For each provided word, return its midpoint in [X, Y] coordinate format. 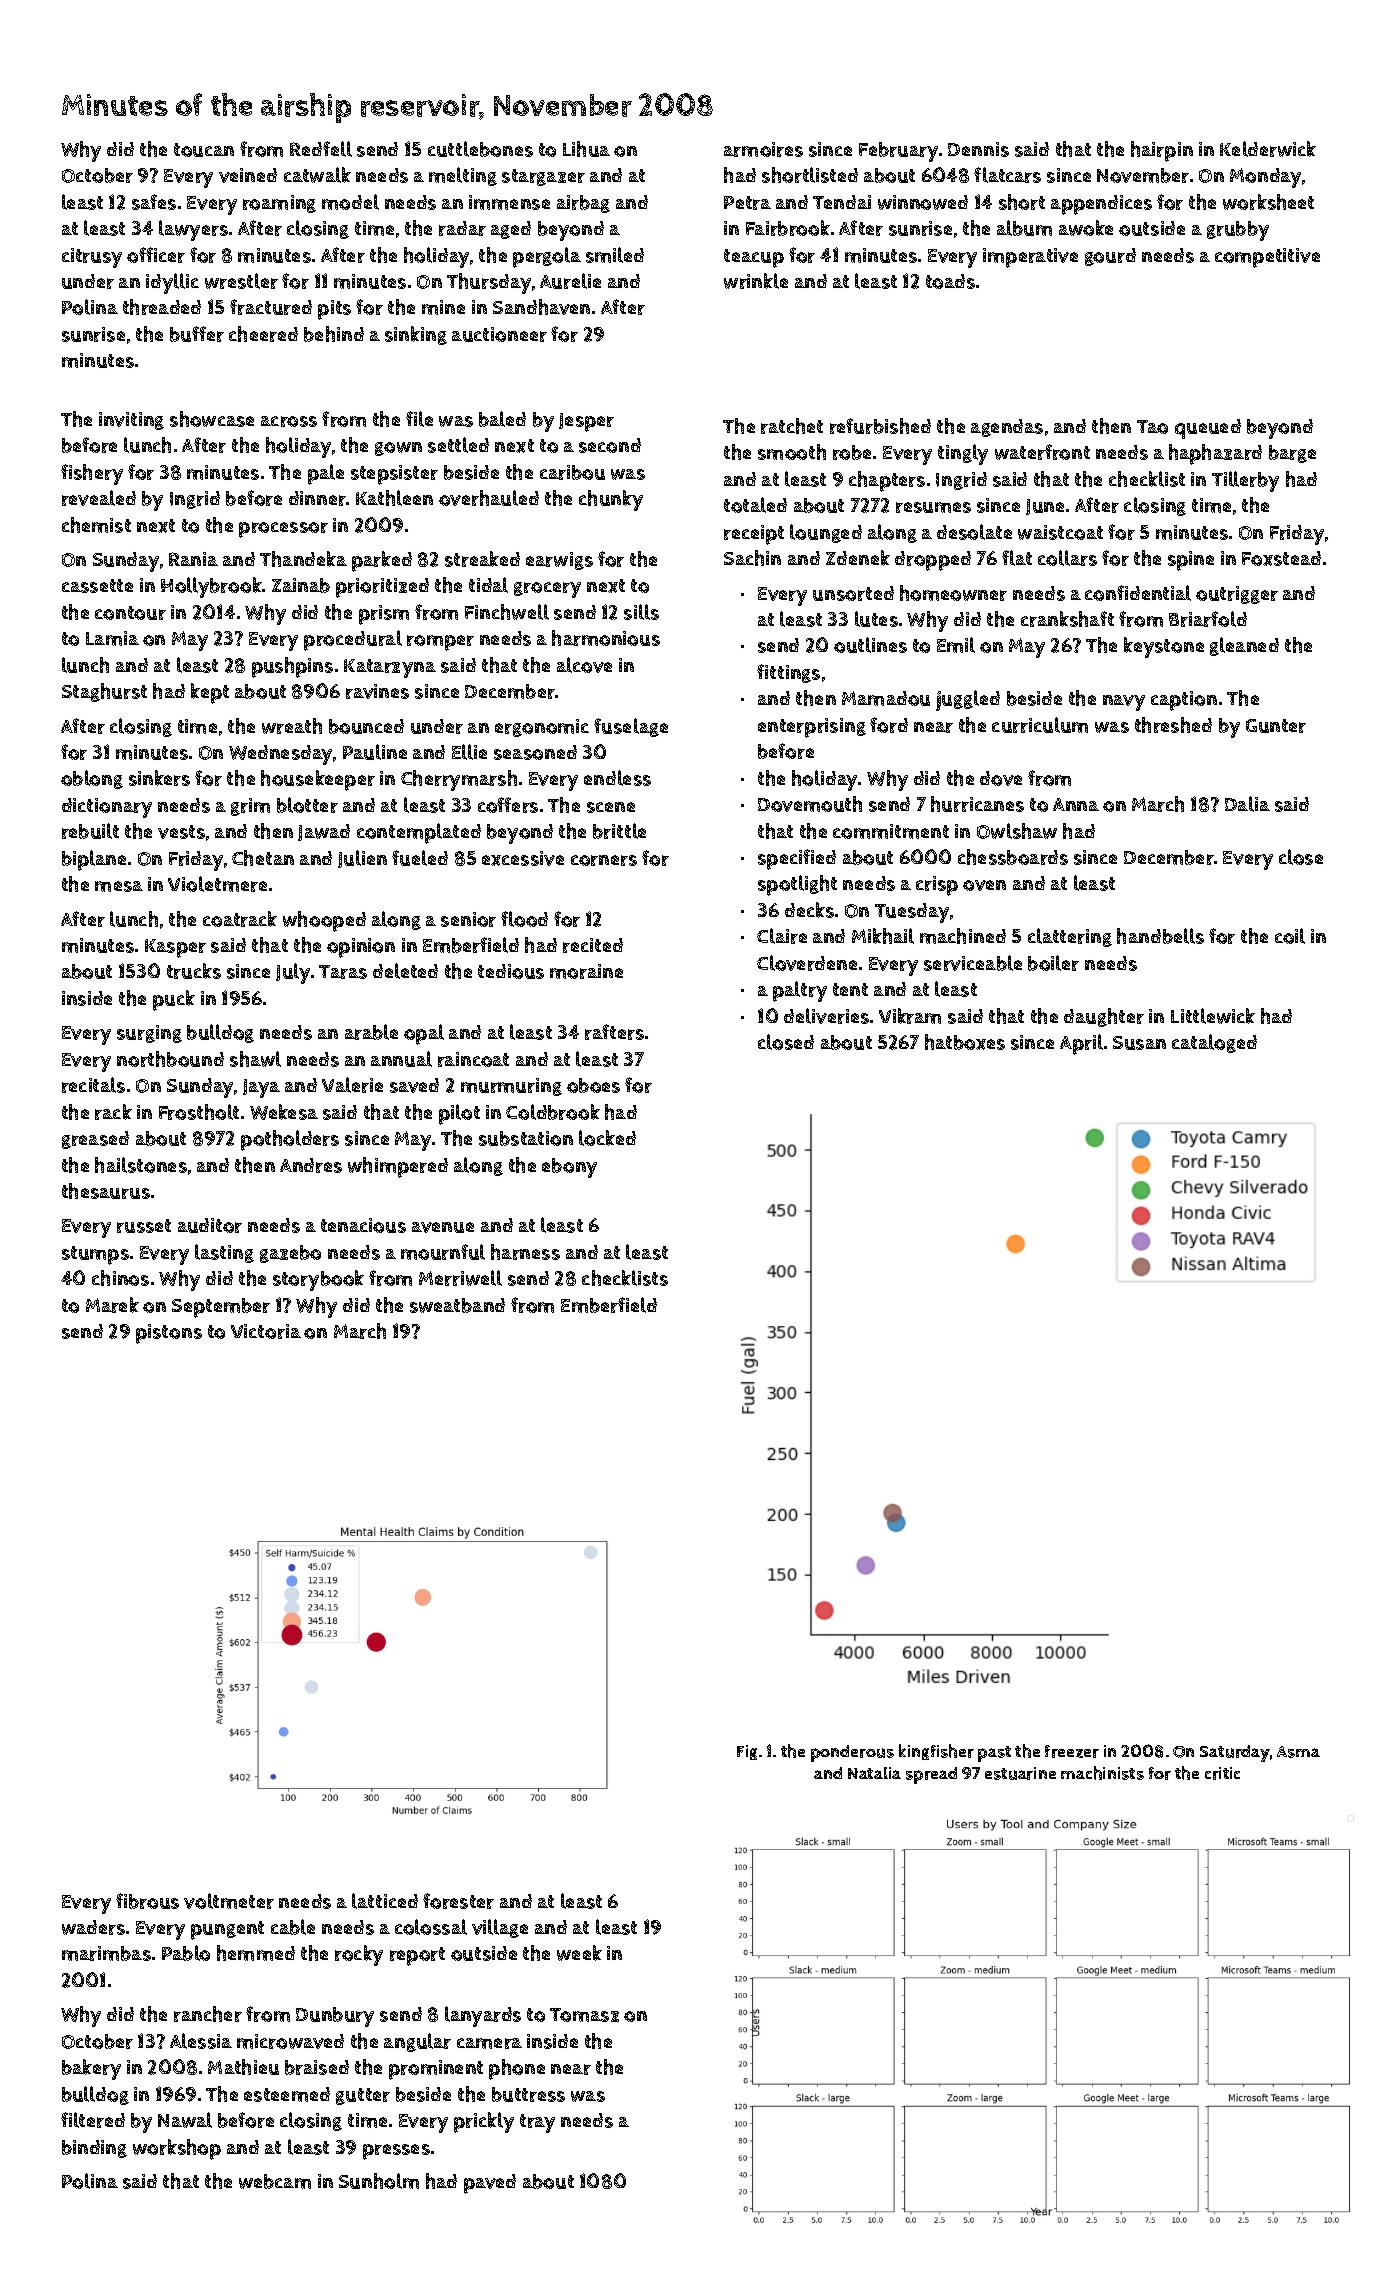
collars [1067, 558]
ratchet [792, 426]
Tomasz [584, 2015]
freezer [1072, 1751]
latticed [385, 1901]
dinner [318, 498]
